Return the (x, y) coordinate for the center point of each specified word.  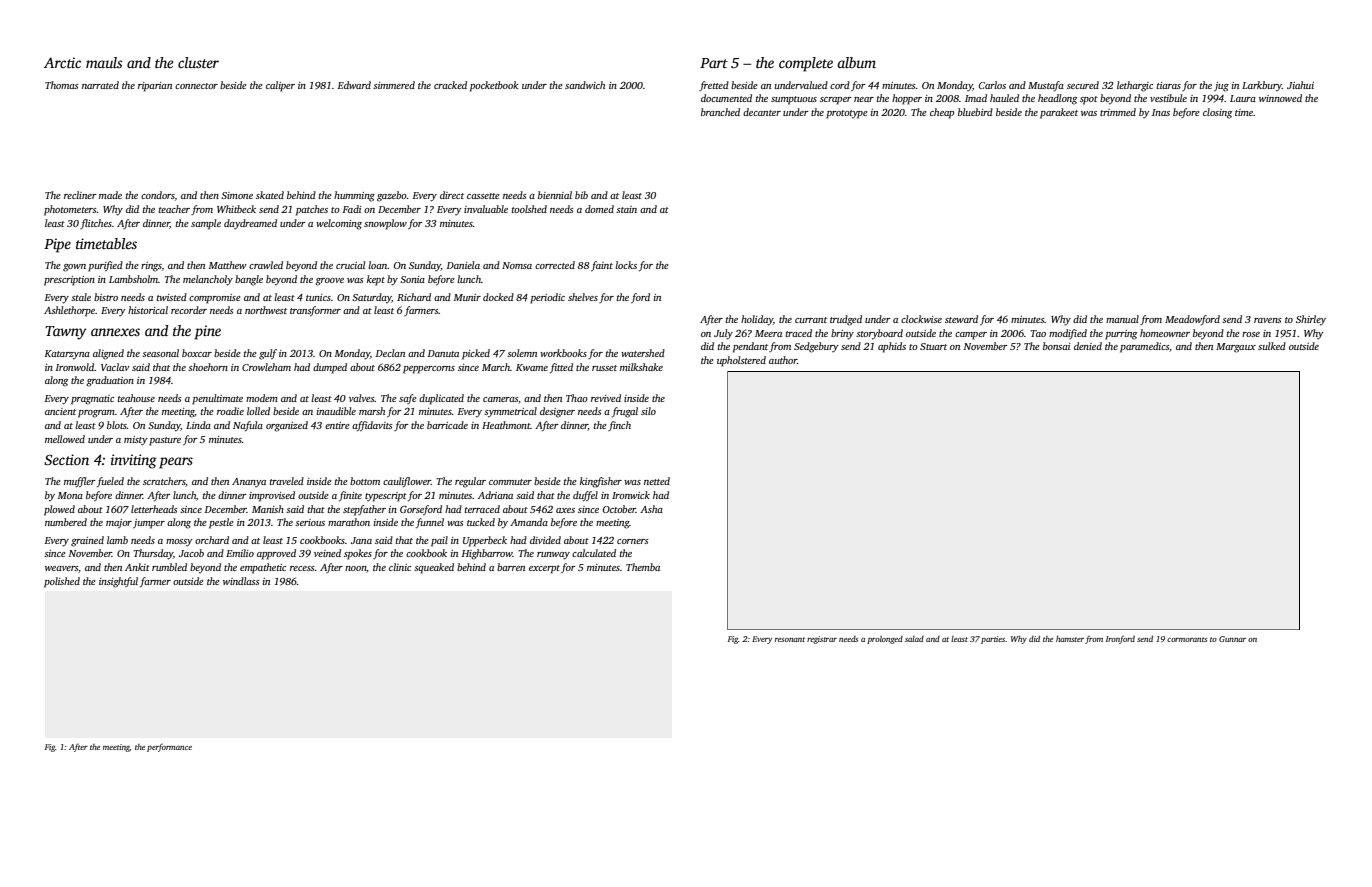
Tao (1038, 333)
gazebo (392, 196)
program (96, 414)
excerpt (544, 569)
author (783, 360)
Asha (651, 509)
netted (657, 481)
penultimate (217, 399)
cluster (198, 62)
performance (169, 748)
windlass (241, 581)
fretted (714, 86)
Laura (1243, 98)
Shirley (1311, 320)
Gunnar (1232, 639)
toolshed (529, 209)
